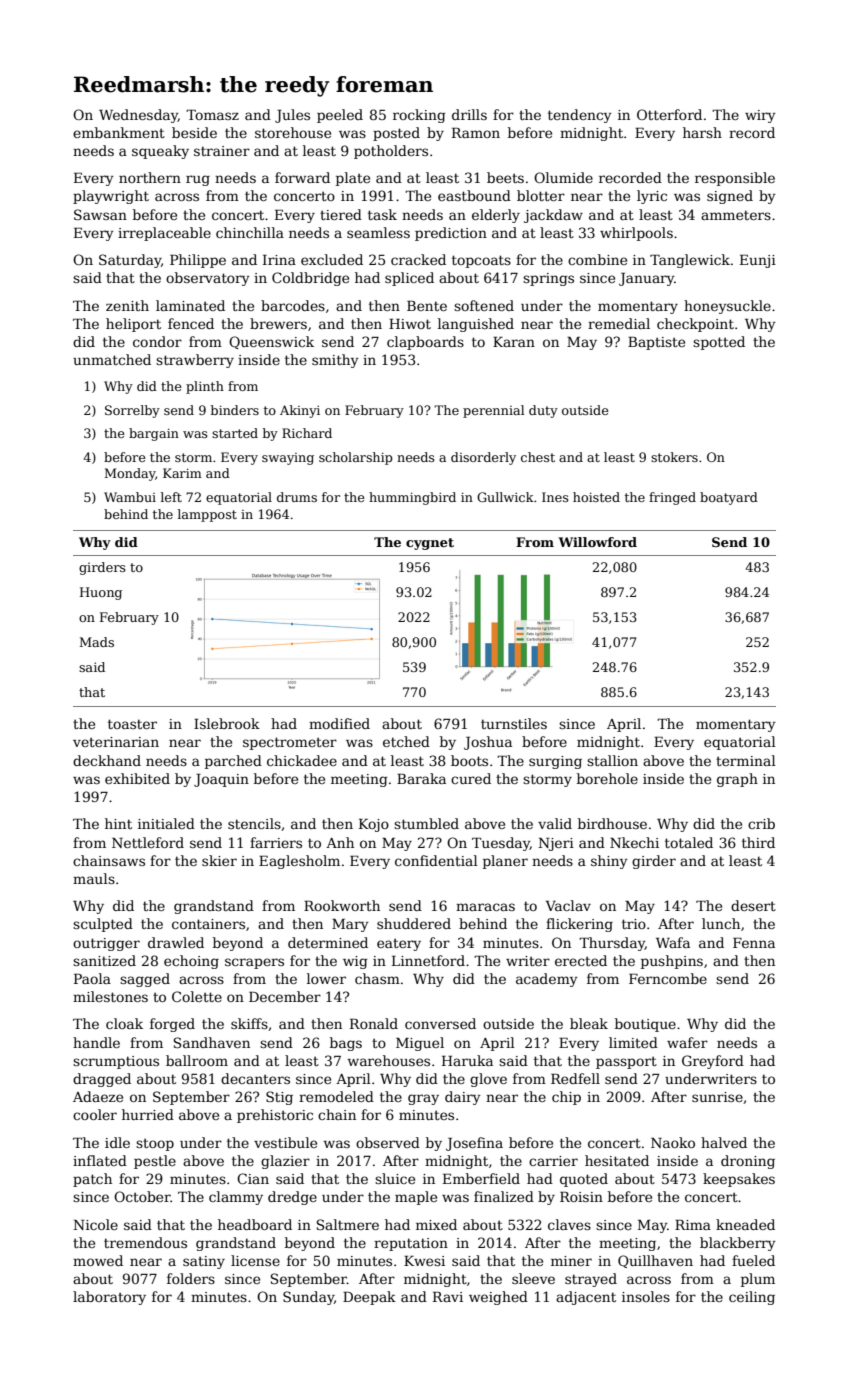  What do you see at coordinates (656, 343) in the screenshot?
I see `Baptiste` at bounding box center [656, 343].
